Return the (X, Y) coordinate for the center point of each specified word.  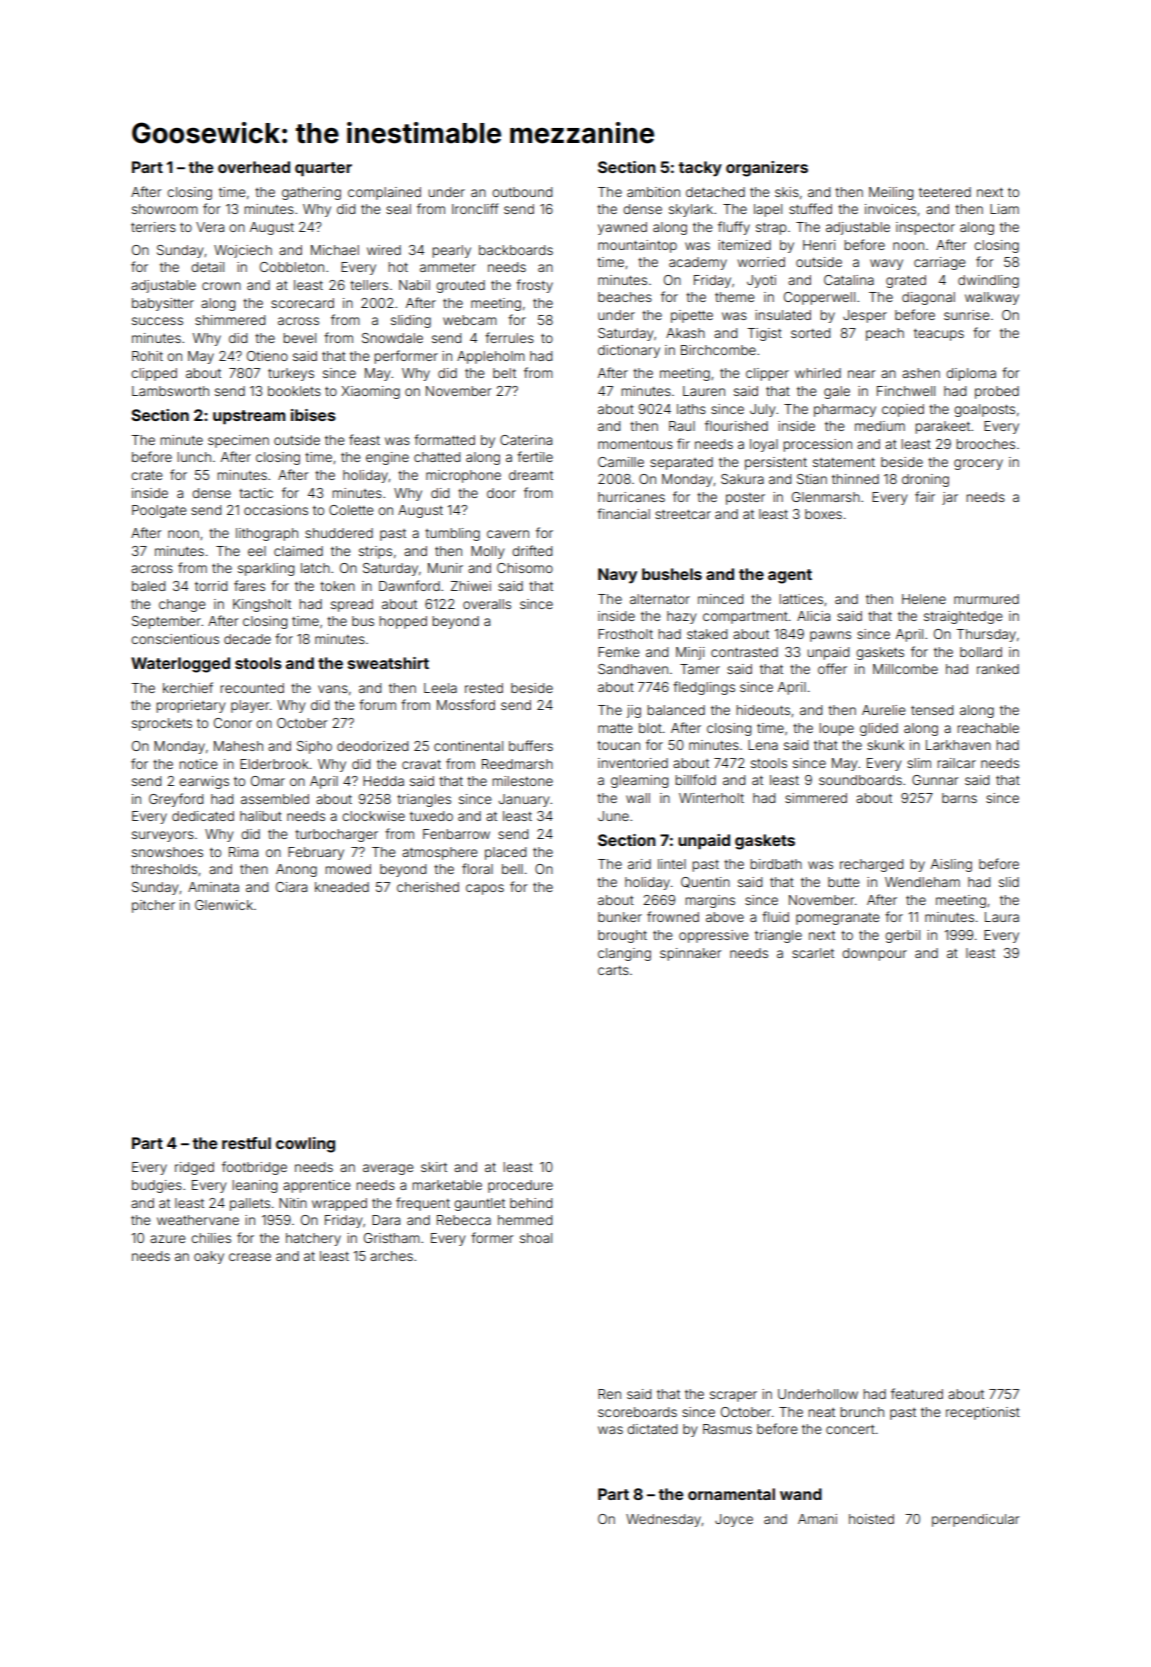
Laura (1002, 917)
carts (613, 970)
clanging (624, 954)
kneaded (342, 887)
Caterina (526, 440)
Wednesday (664, 1520)
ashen (921, 373)
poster (745, 499)
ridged (194, 1168)
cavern (508, 534)
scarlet (813, 953)
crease (250, 1257)
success (157, 321)
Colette (351, 510)
